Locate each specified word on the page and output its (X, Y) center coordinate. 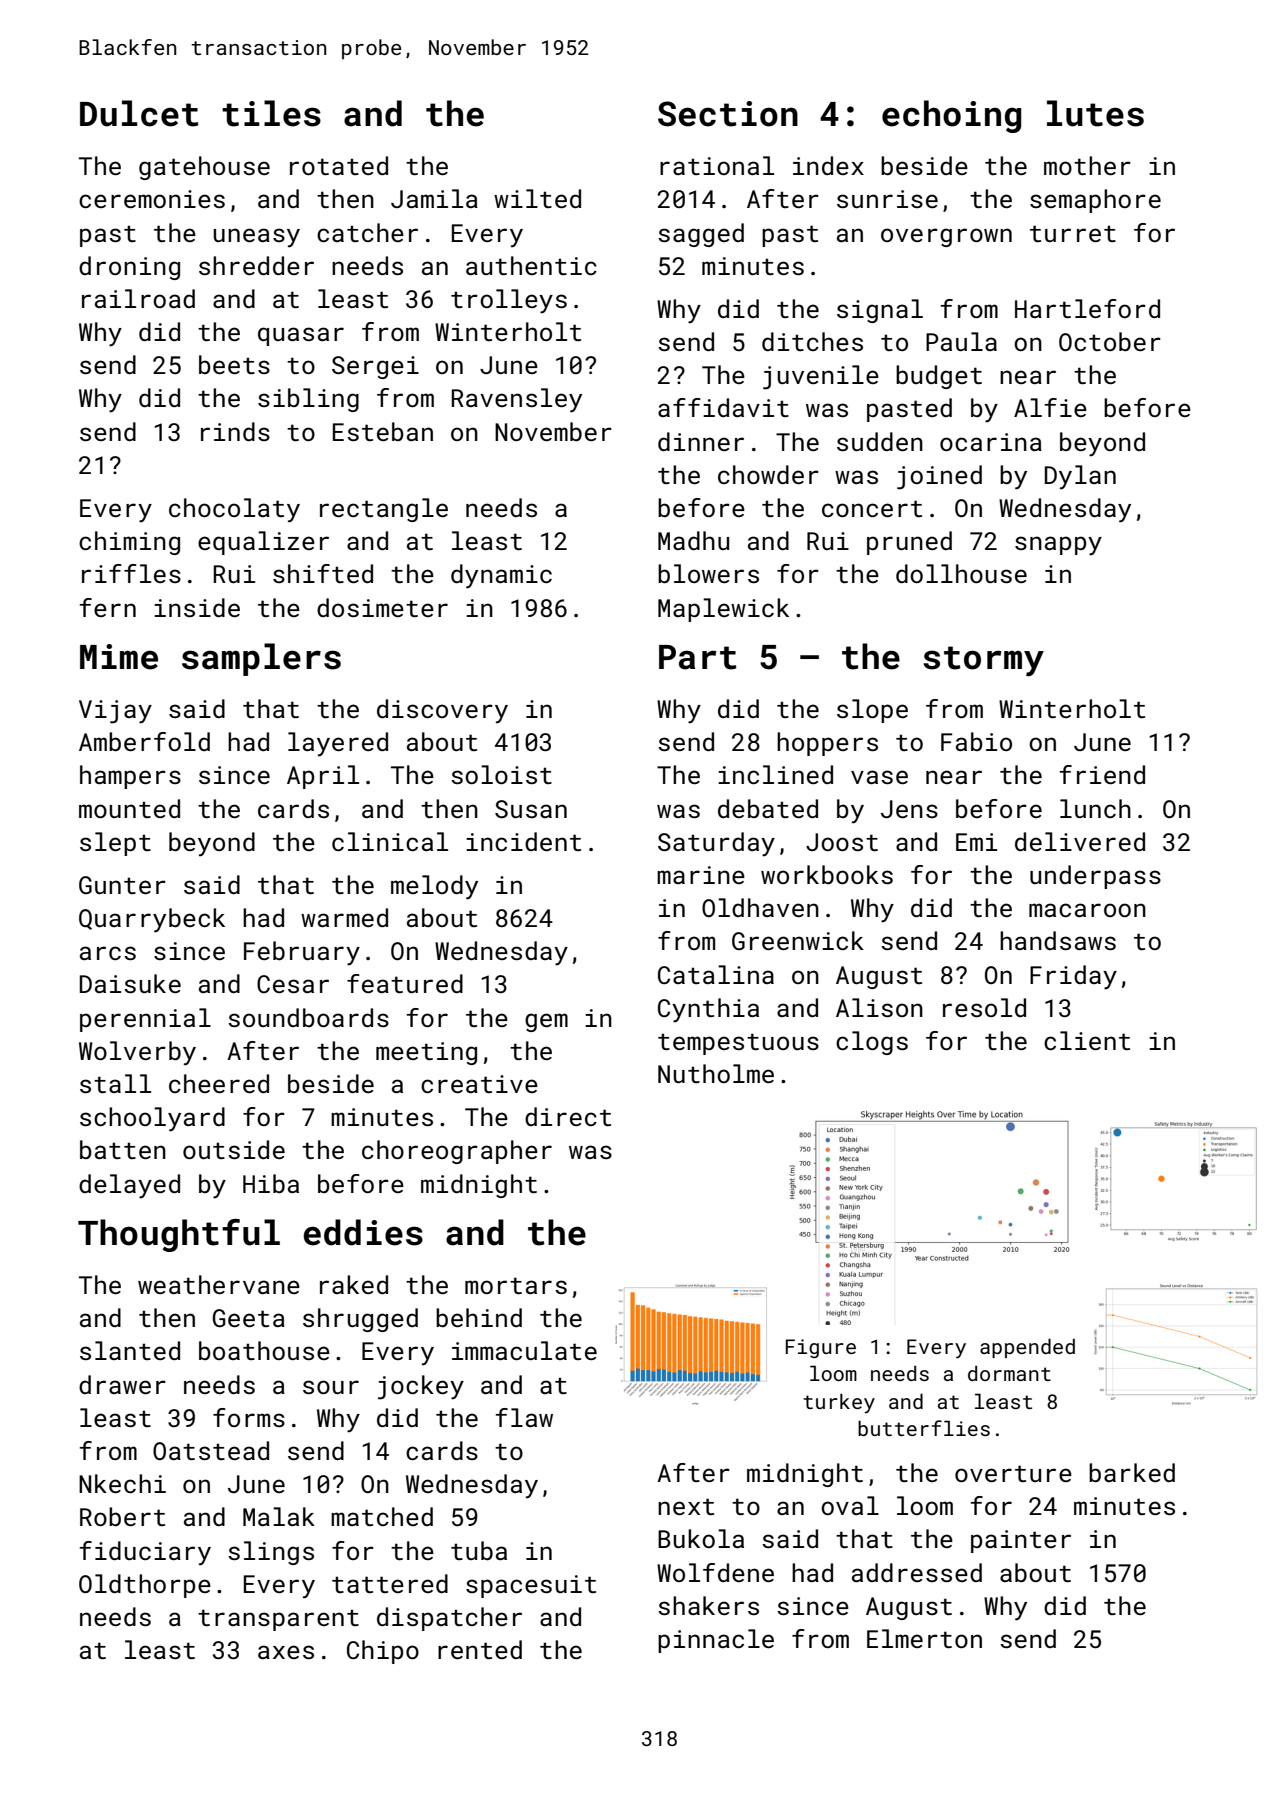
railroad (138, 298)
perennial (145, 1020)
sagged (701, 235)
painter (1021, 1541)
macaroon (1087, 910)
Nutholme (716, 1073)
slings (271, 1553)
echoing (951, 116)
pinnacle (716, 1641)
